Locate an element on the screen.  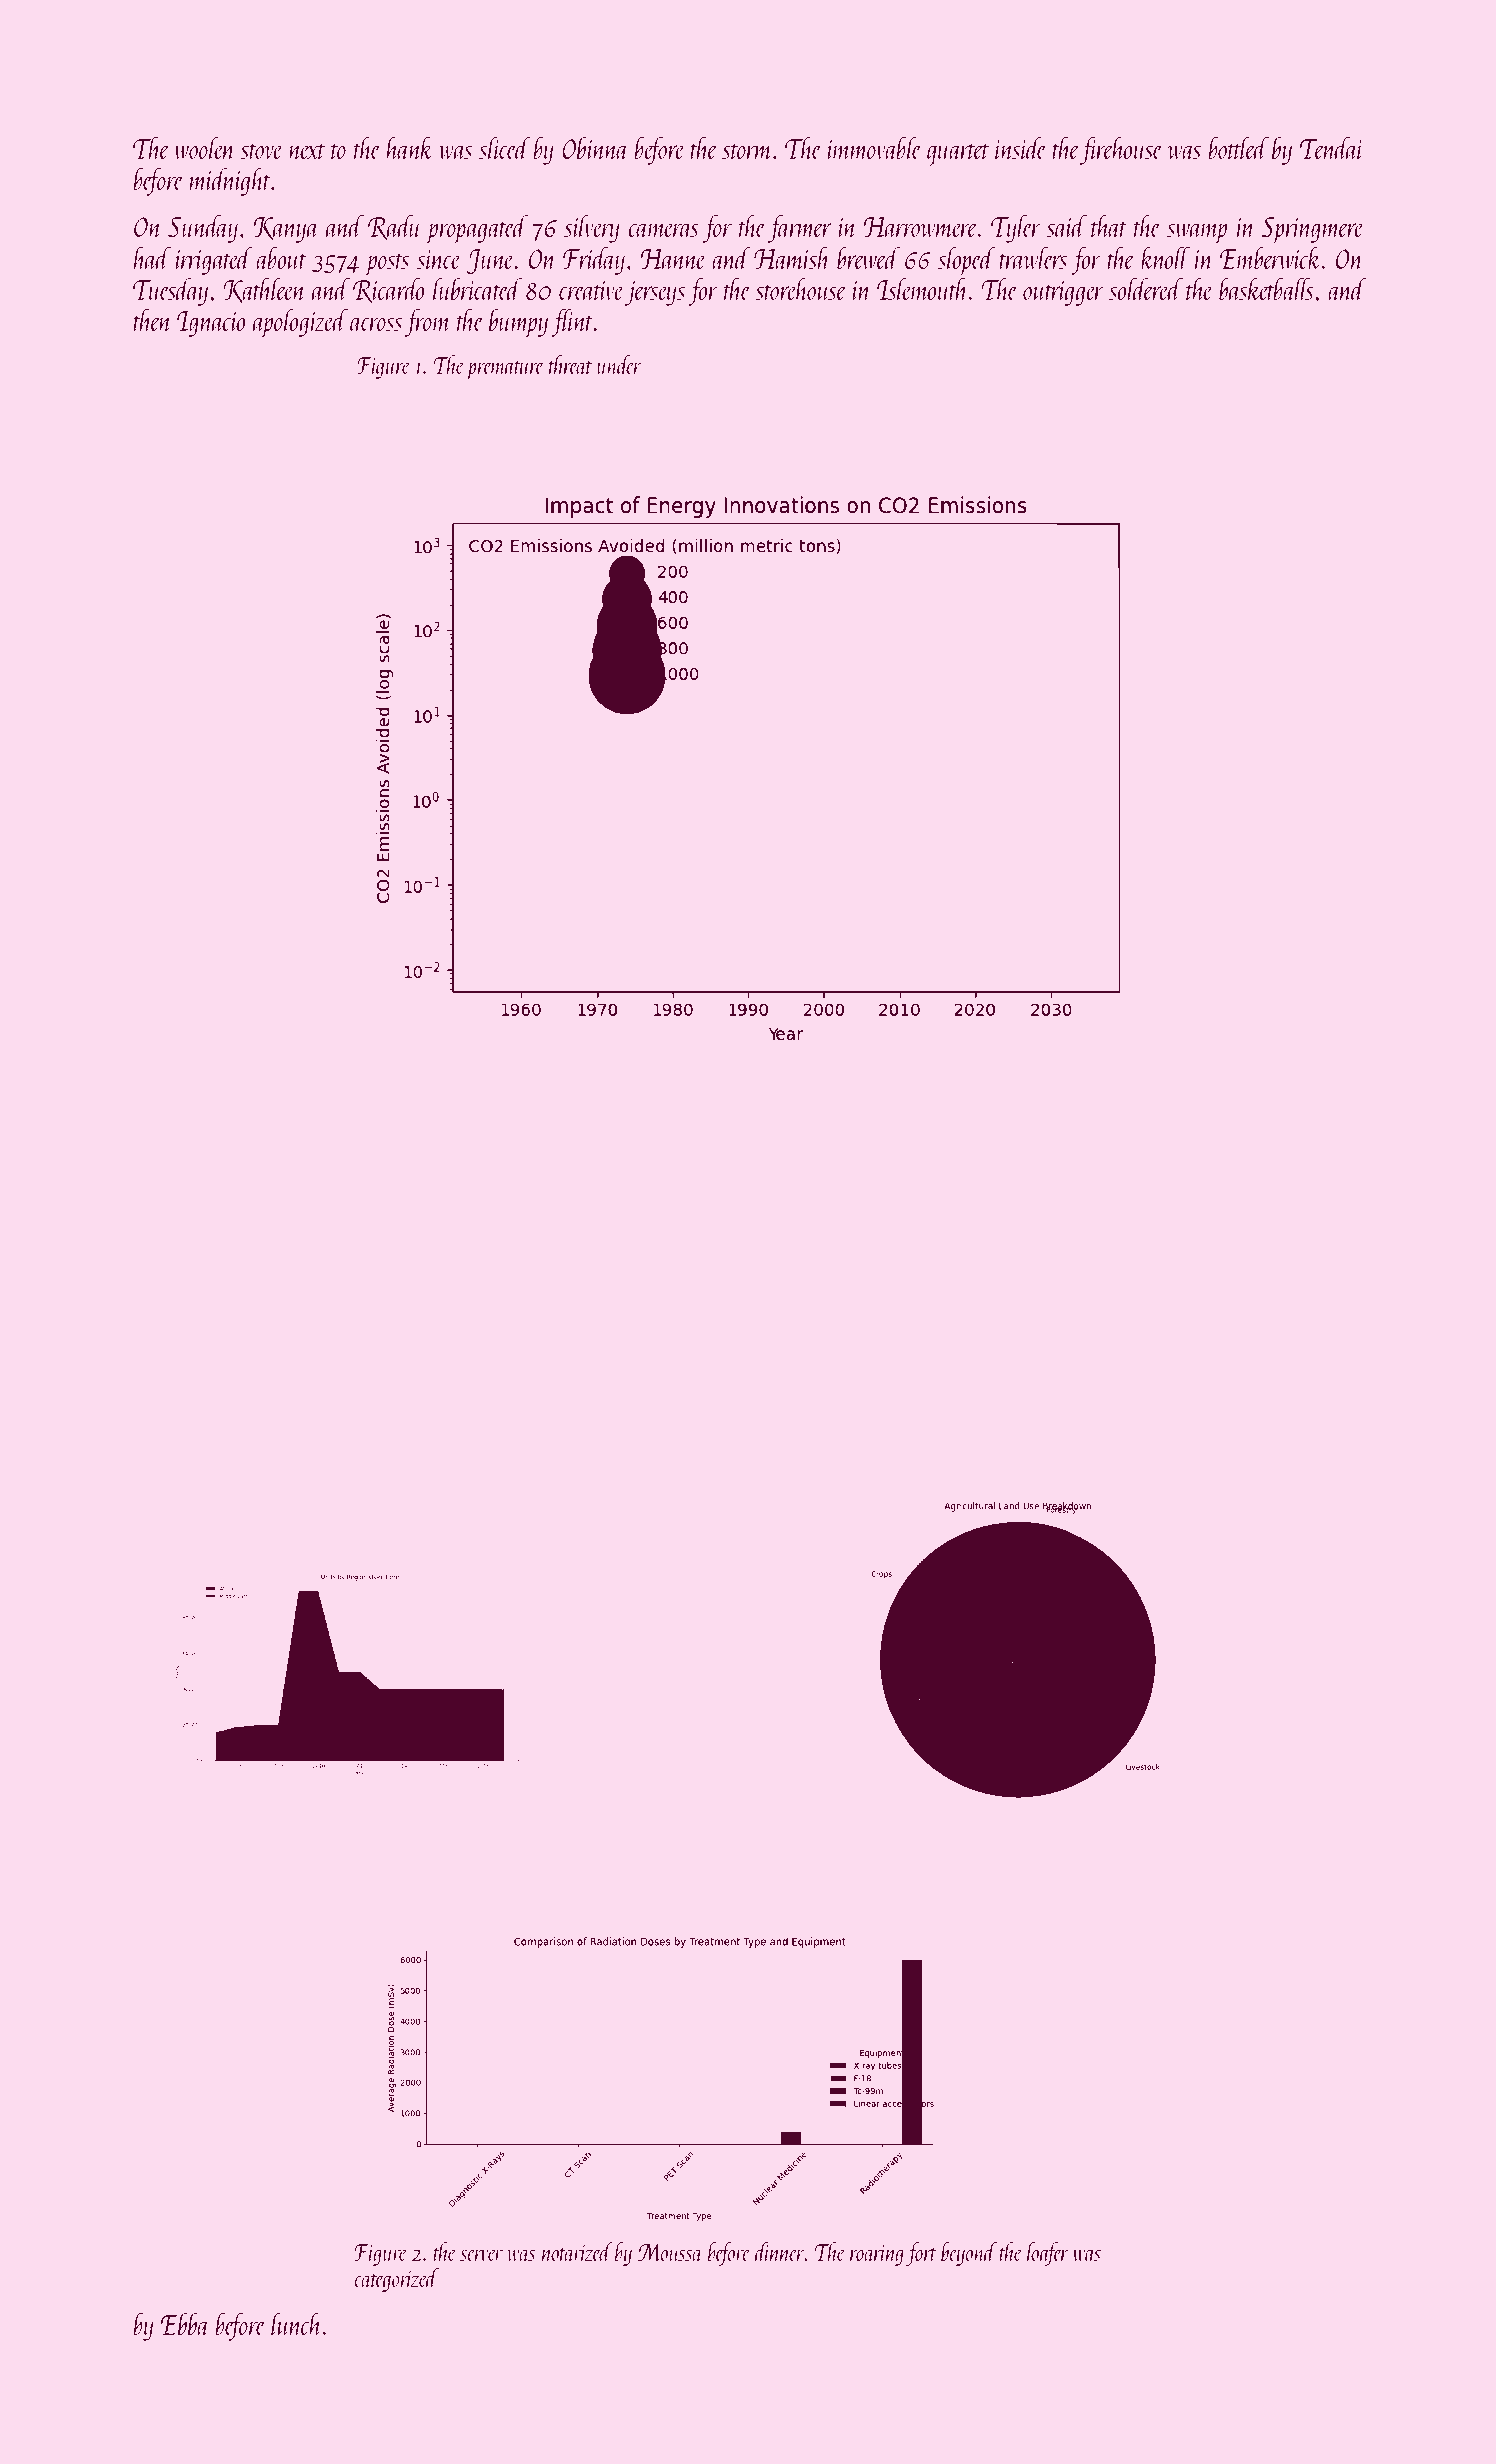
soldered is located at coordinates (1146, 288).
